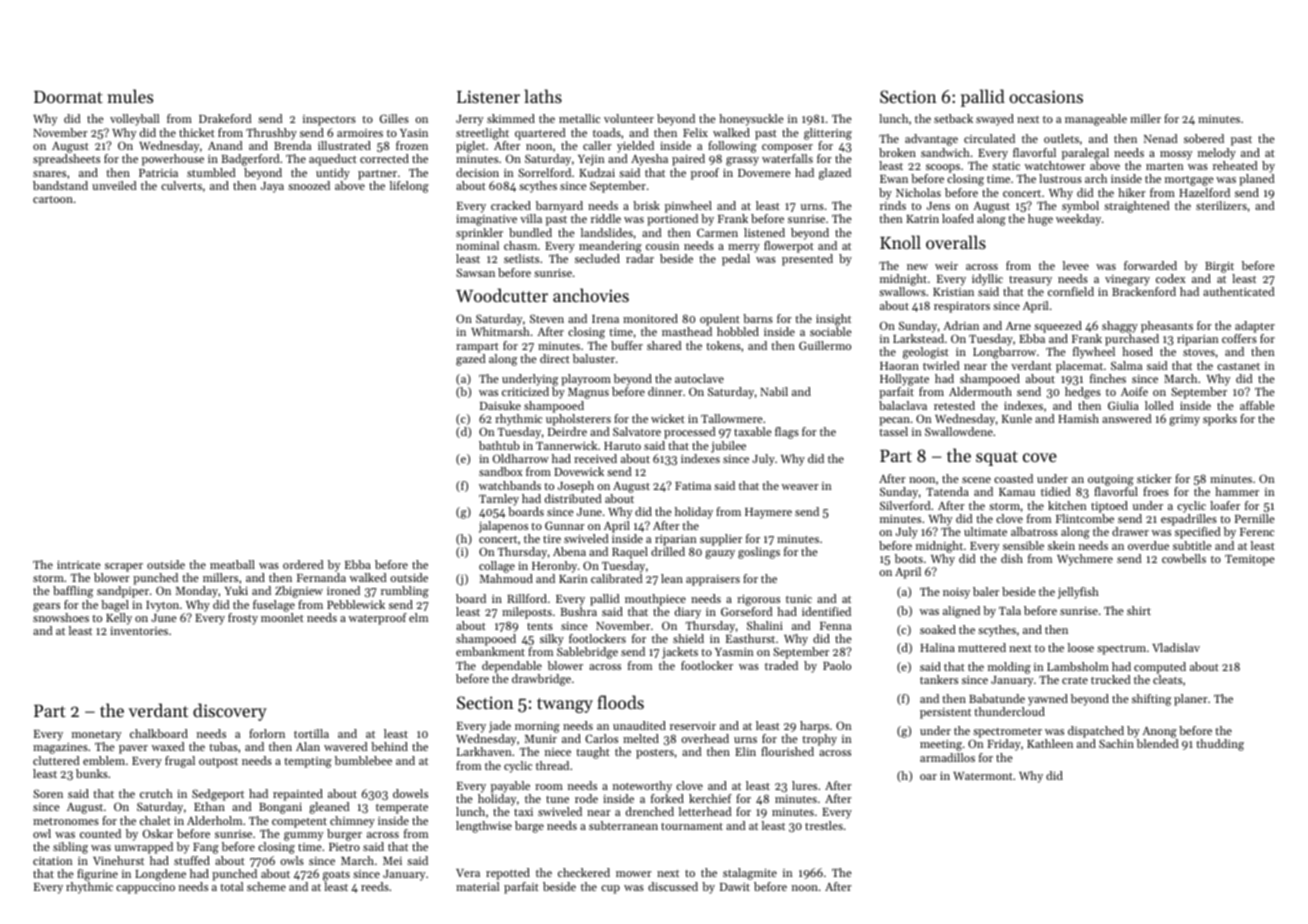  I want to click on embankment, so click(490, 651).
